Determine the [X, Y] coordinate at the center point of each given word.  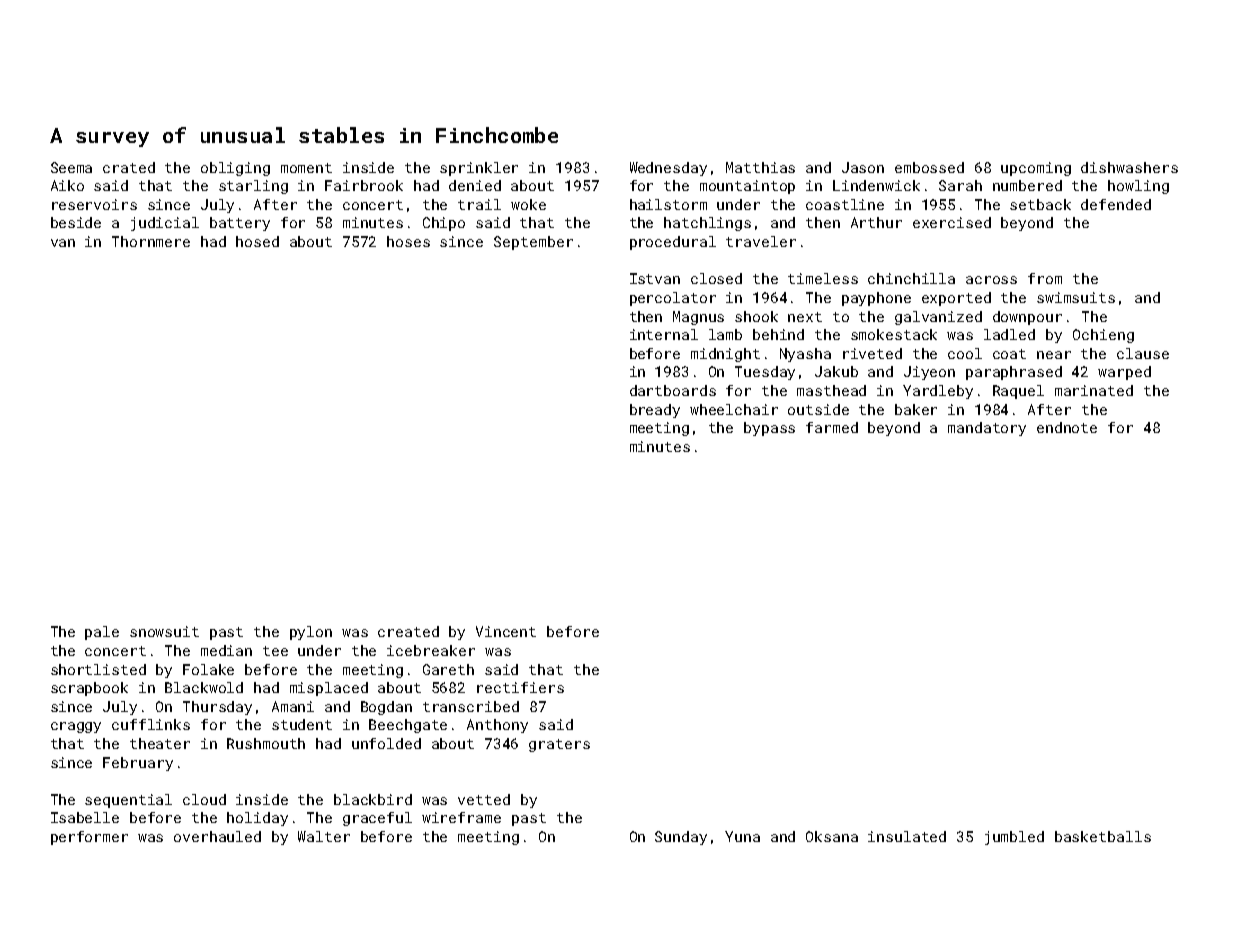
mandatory [987, 429]
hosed [257, 241]
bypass [769, 429]
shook [756, 316]
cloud [204, 799]
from [1045, 278]
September [533, 243]
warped [1124, 373]
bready [655, 411]
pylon [311, 633]
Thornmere [151, 241]
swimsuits [1076, 297]
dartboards [673, 390]
